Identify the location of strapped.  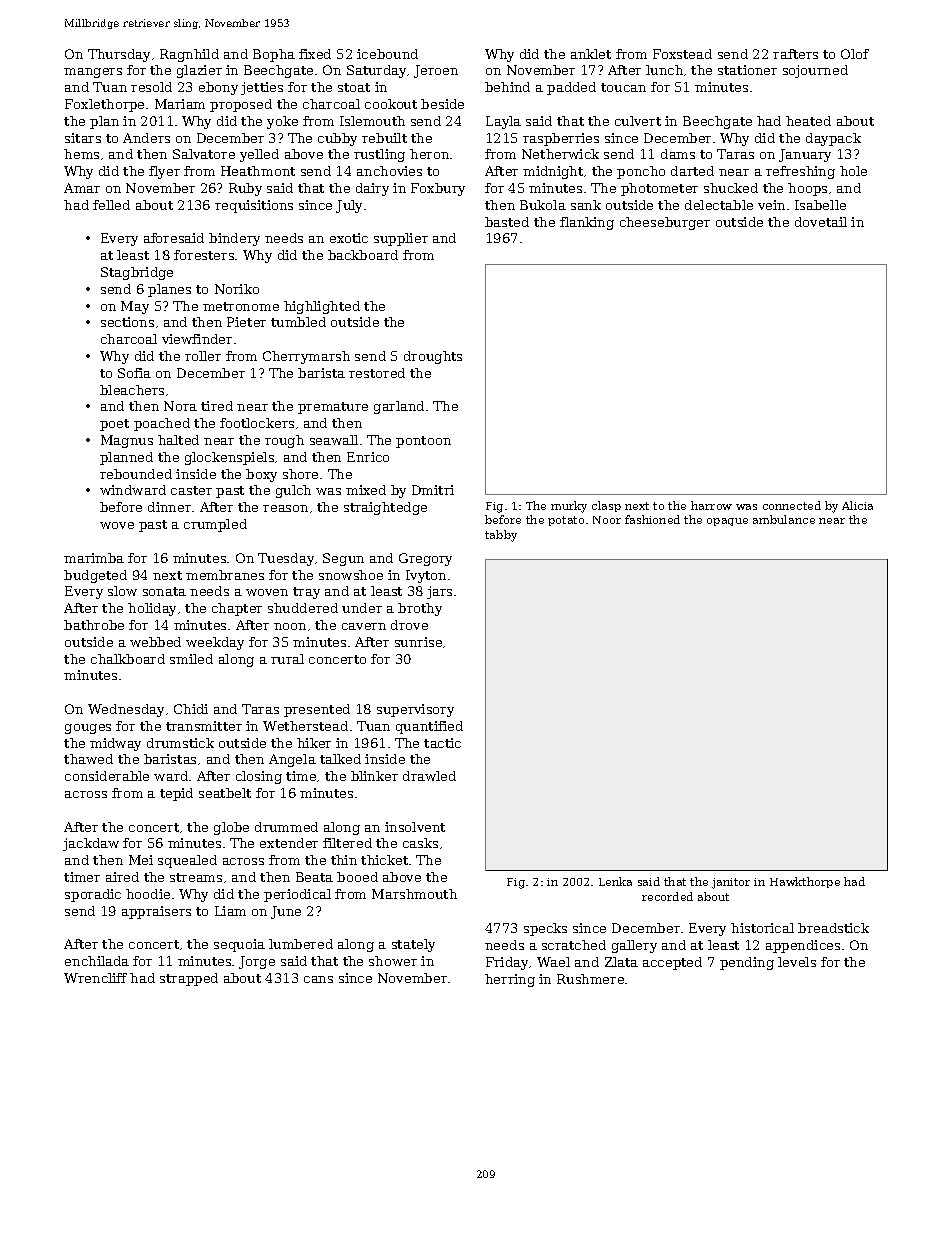
(189, 979).
